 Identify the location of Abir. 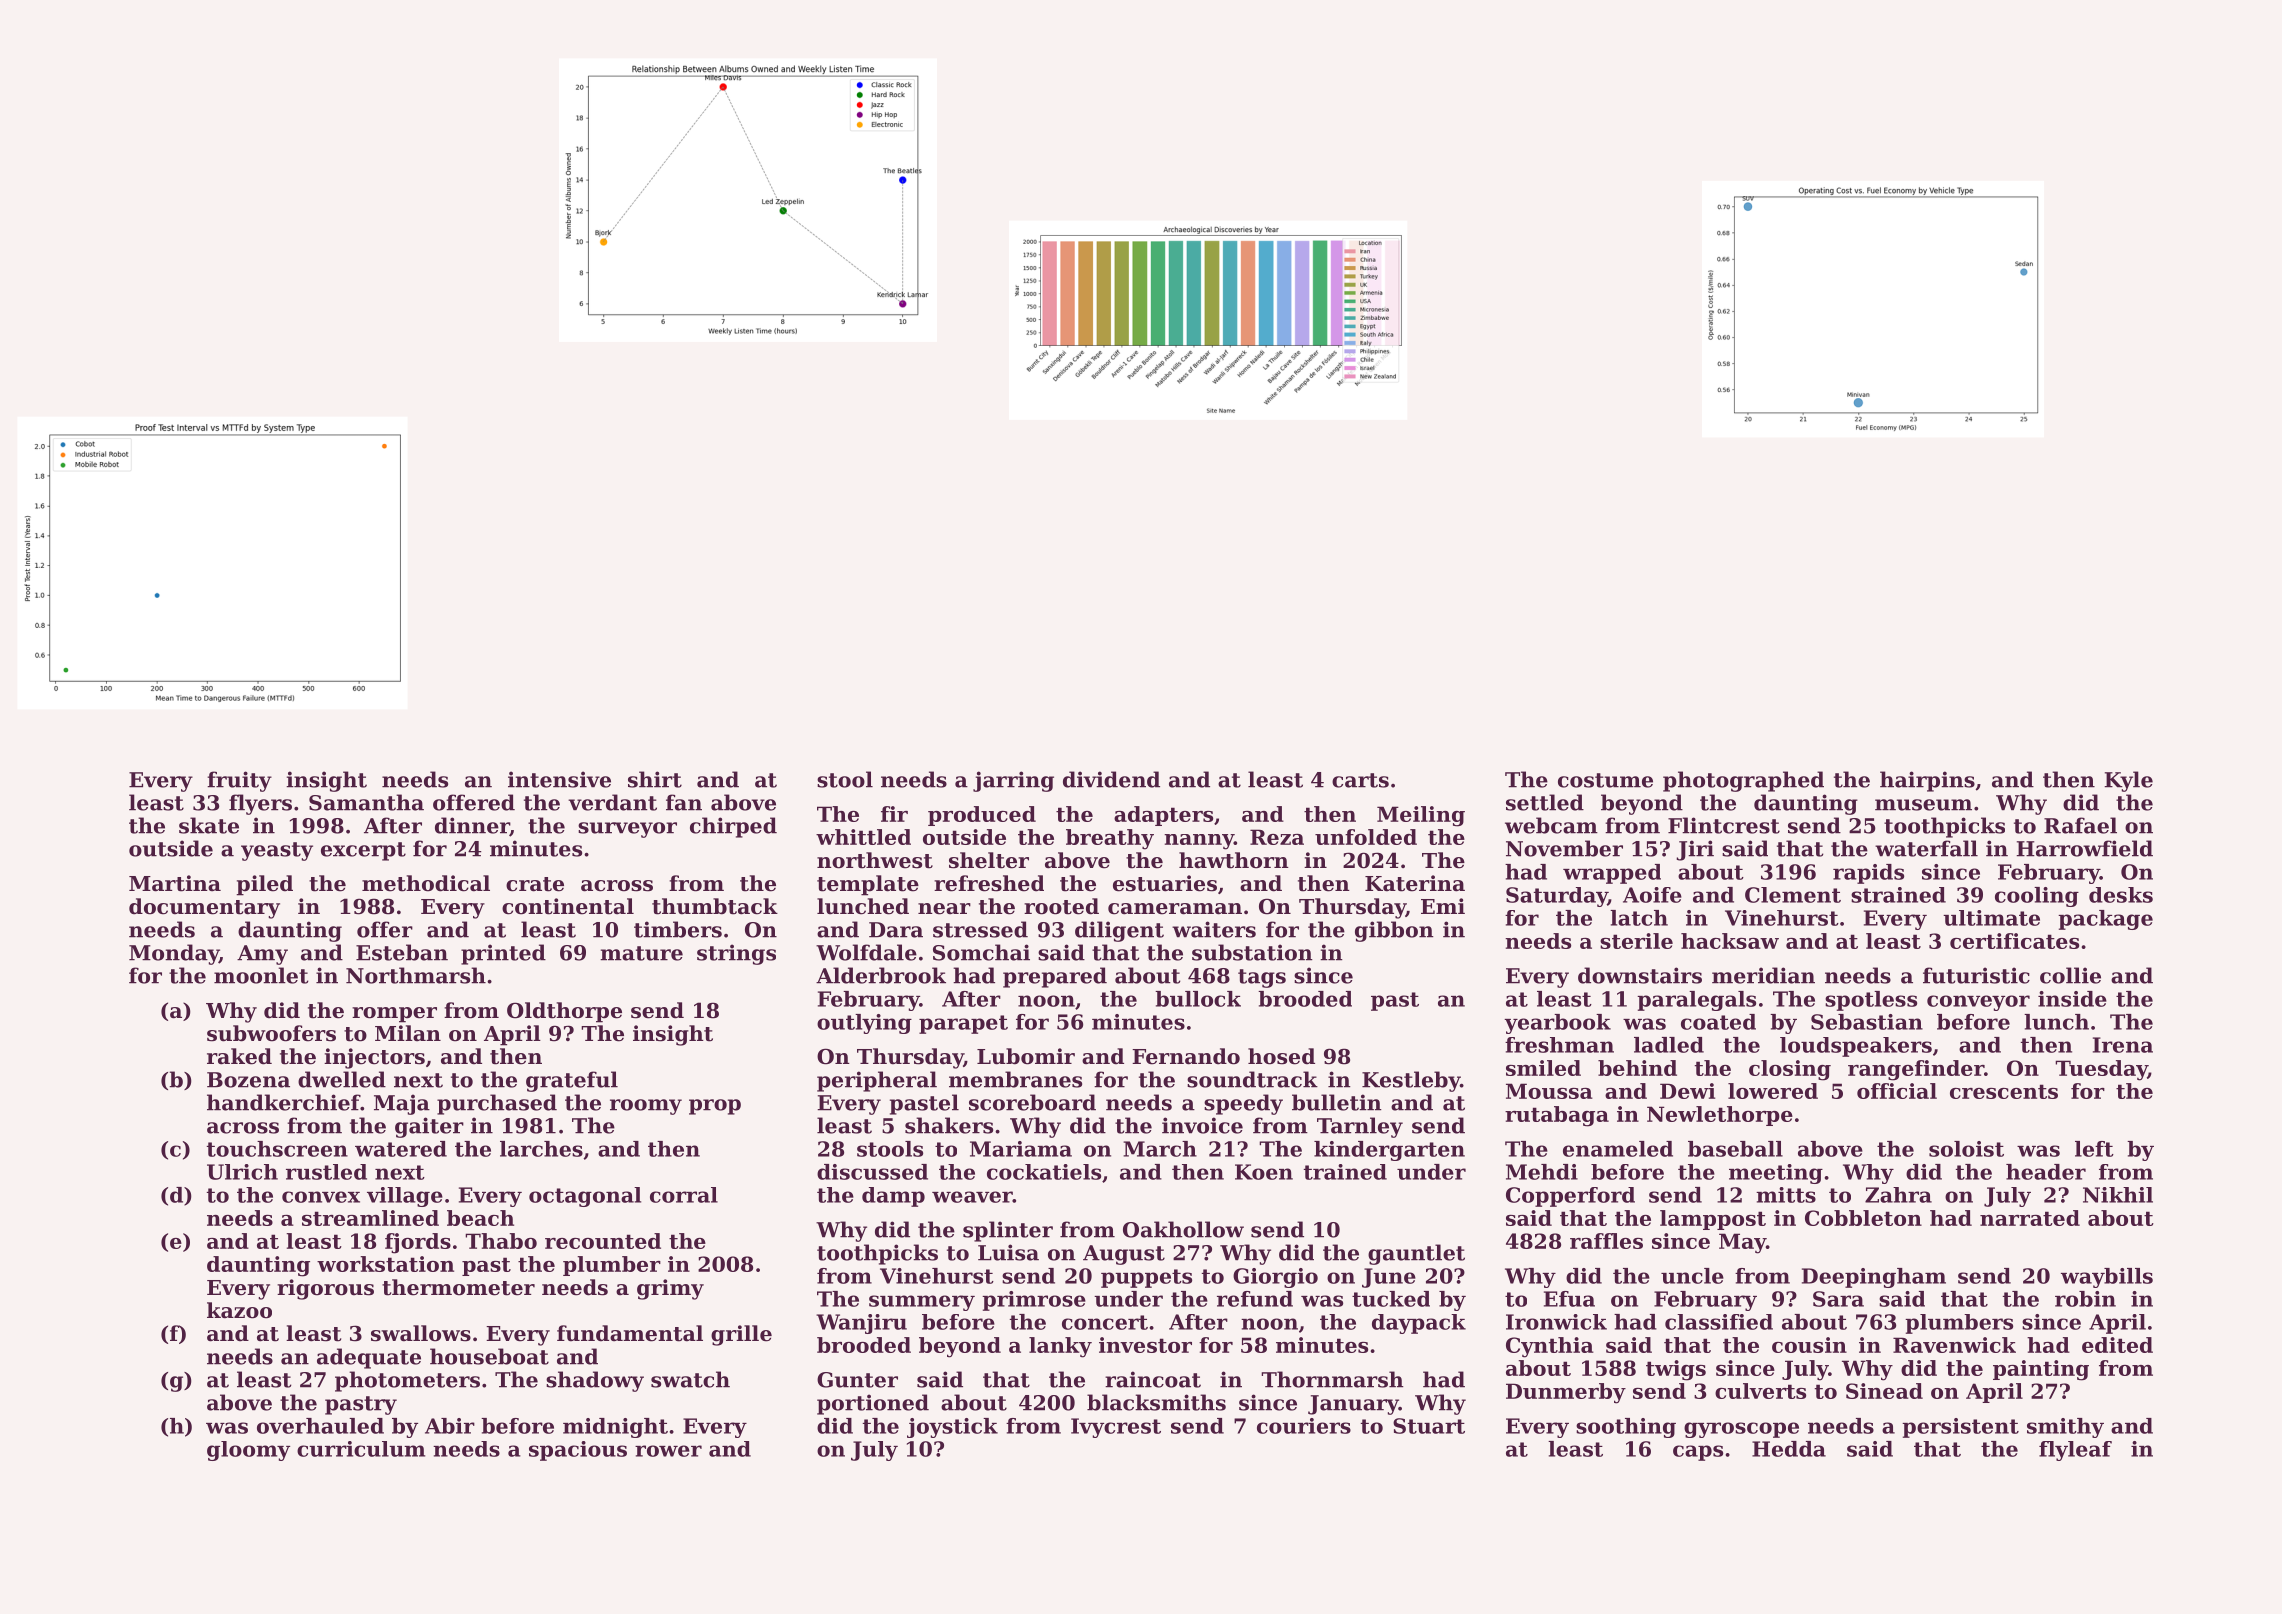
(450, 1426).
